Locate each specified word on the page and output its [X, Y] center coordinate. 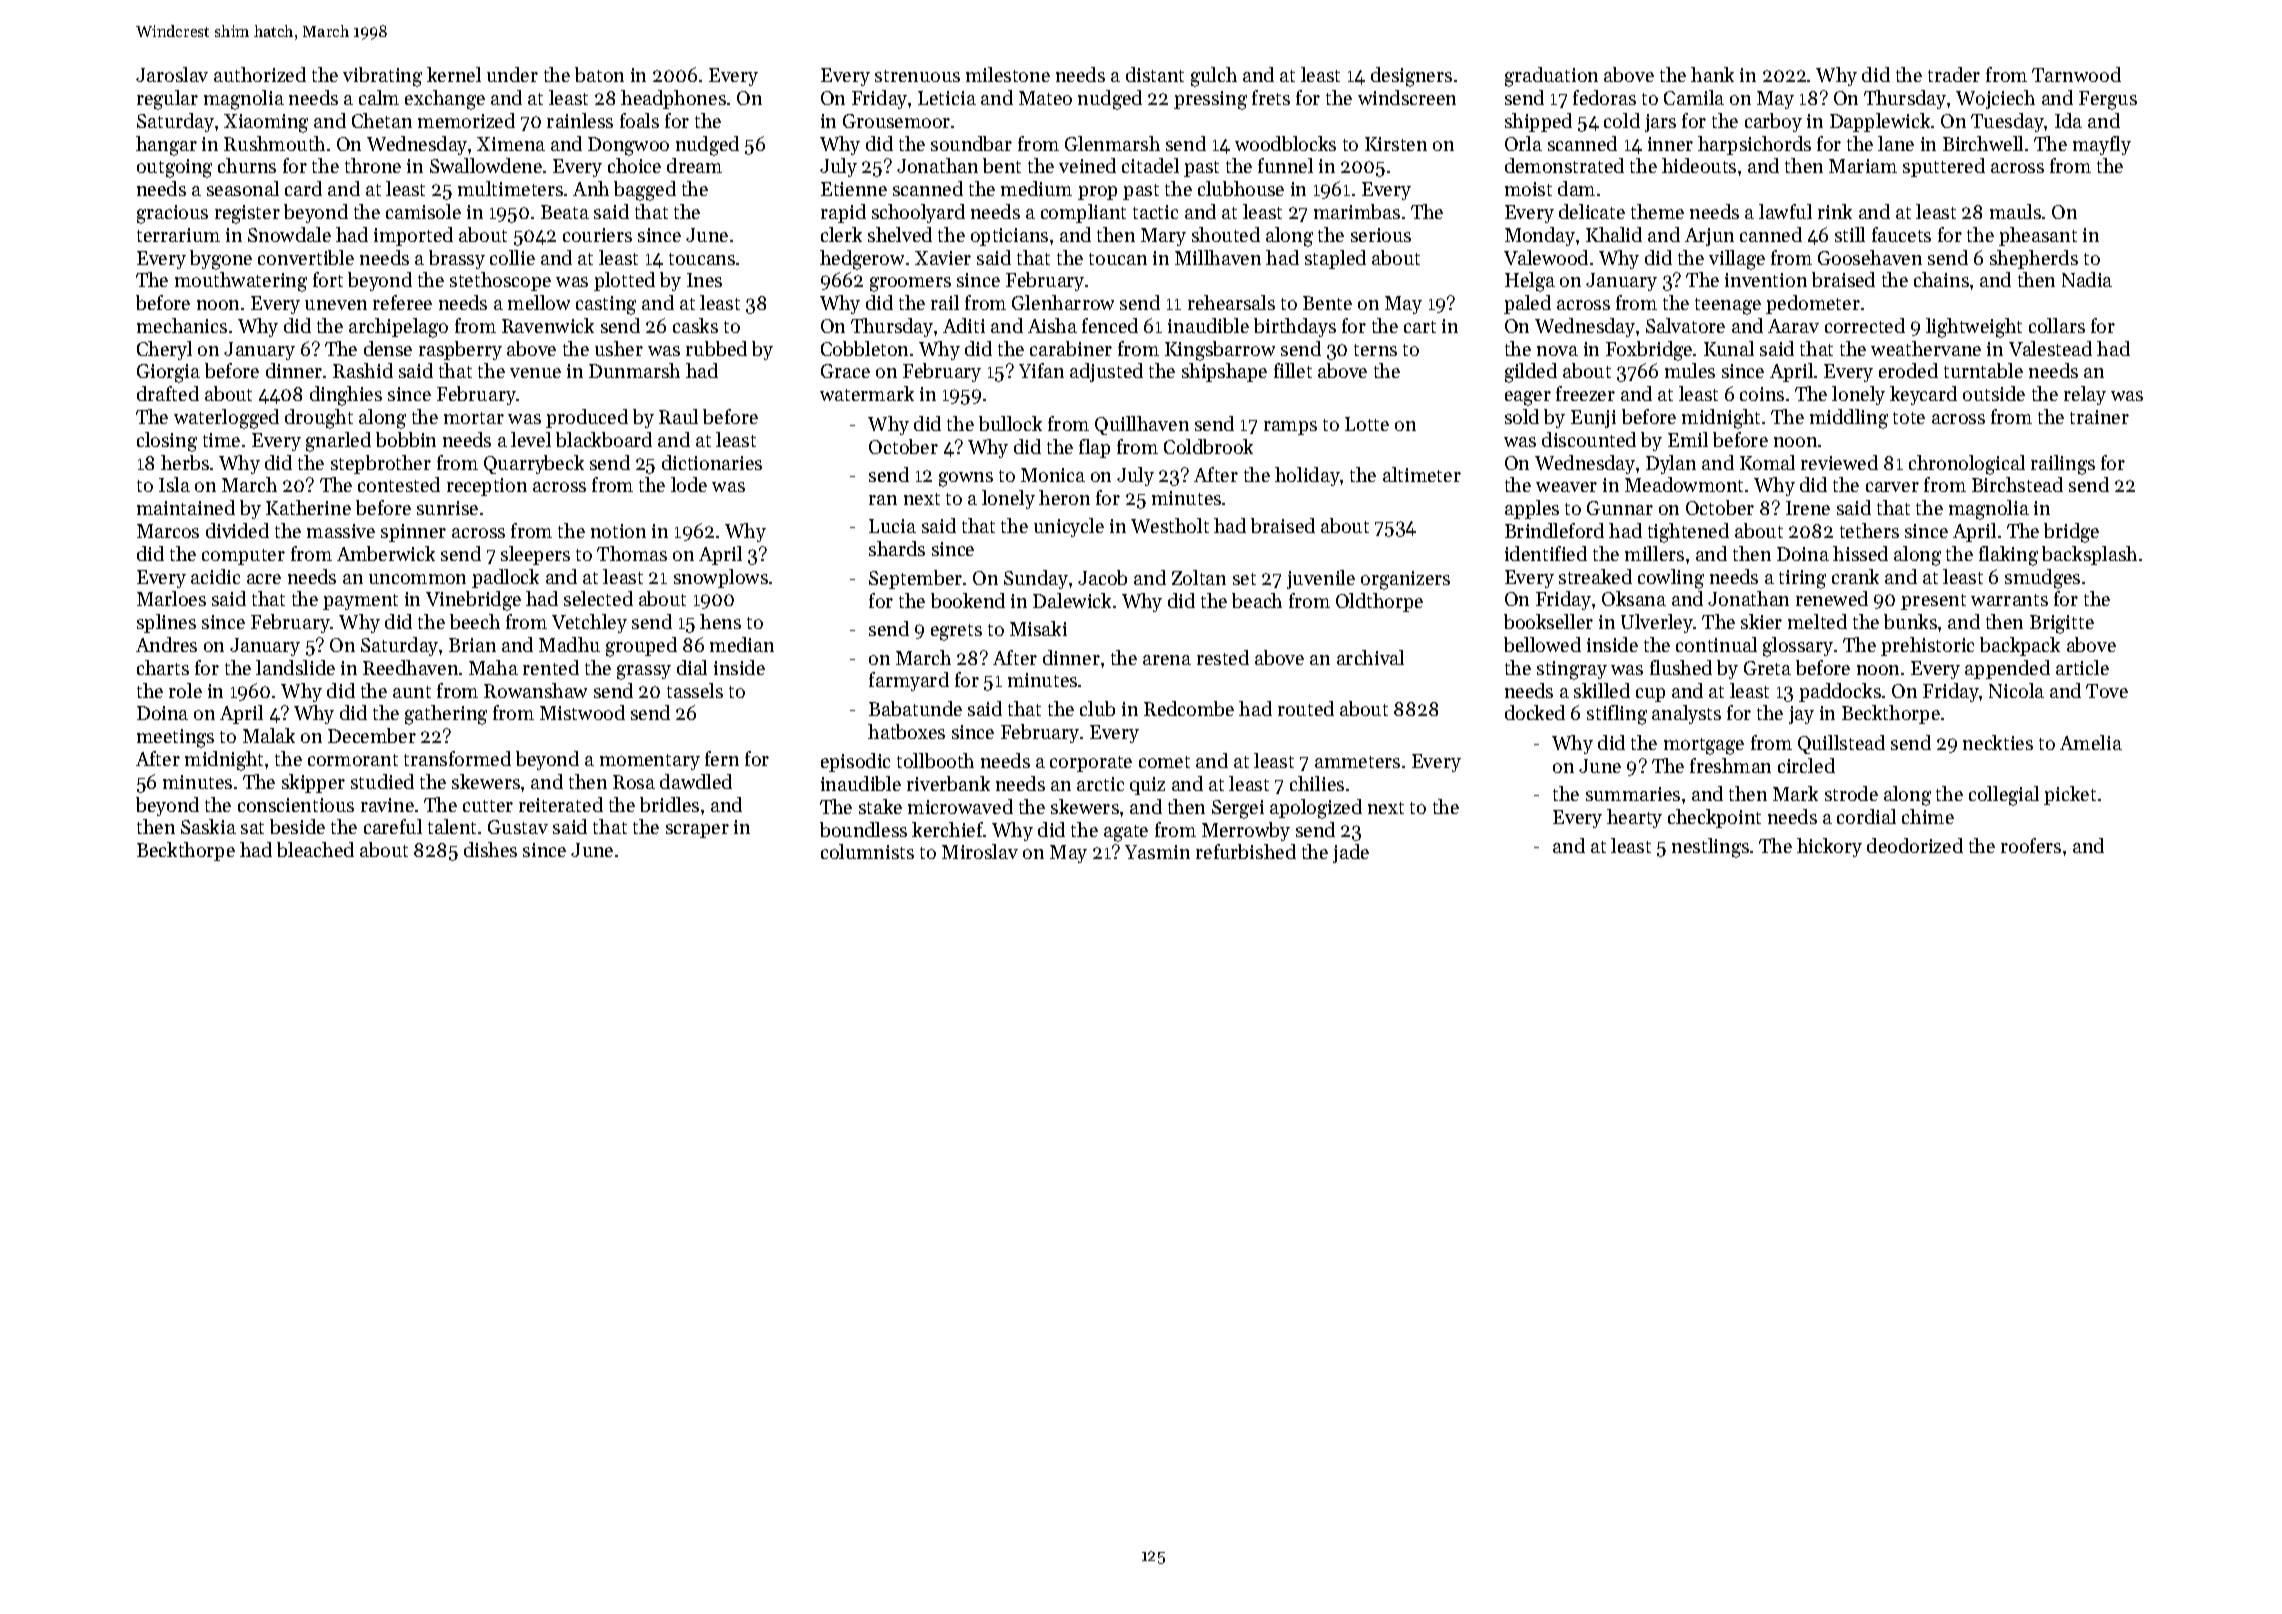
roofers [2031, 845]
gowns [966, 479]
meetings [175, 738]
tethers [1869, 530]
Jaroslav [172, 74]
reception [487, 487]
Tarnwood [2076, 74]
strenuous [917, 76]
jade [1351, 853]
